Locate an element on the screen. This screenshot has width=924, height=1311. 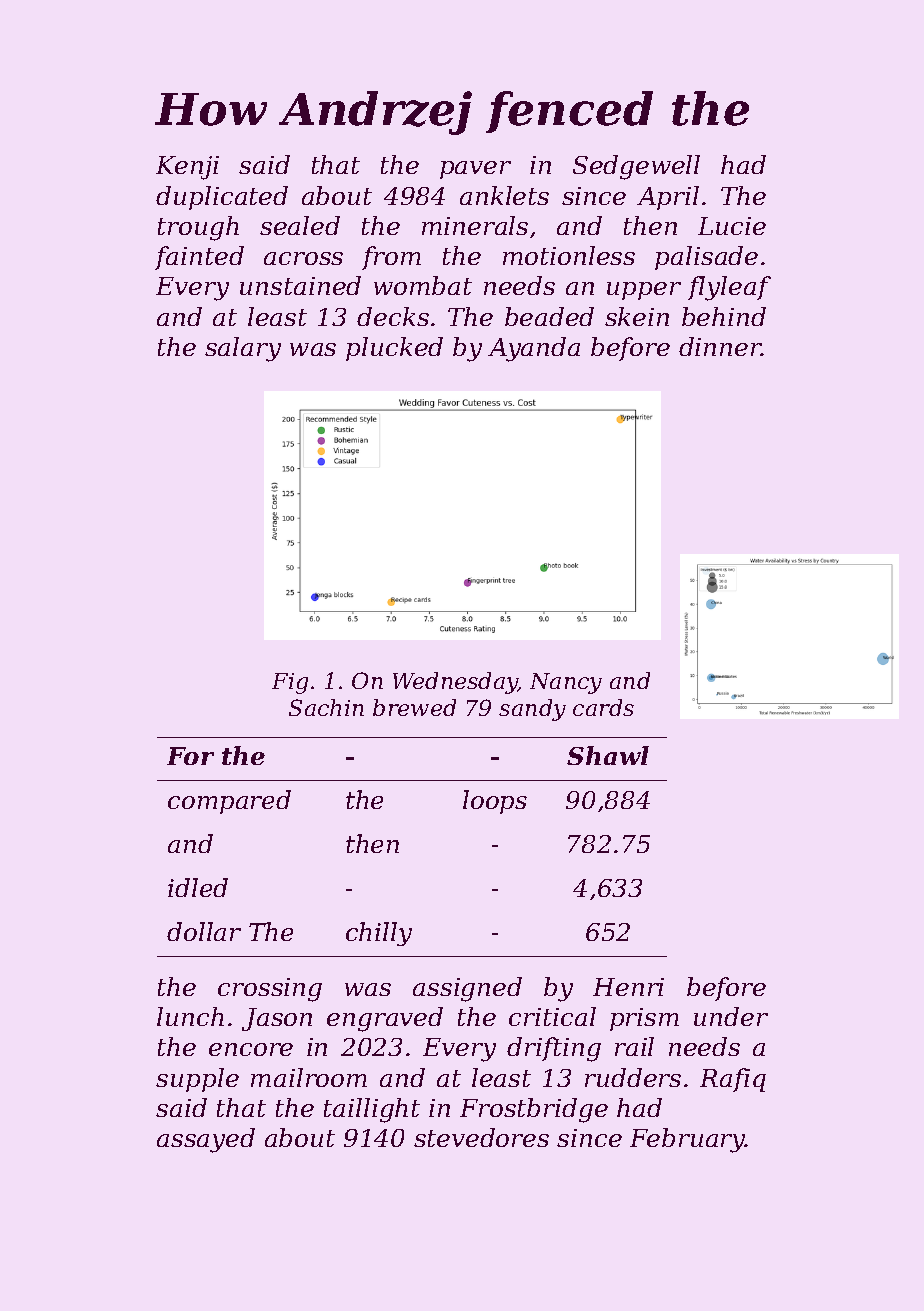
compared is located at coordinates (229, 802).
